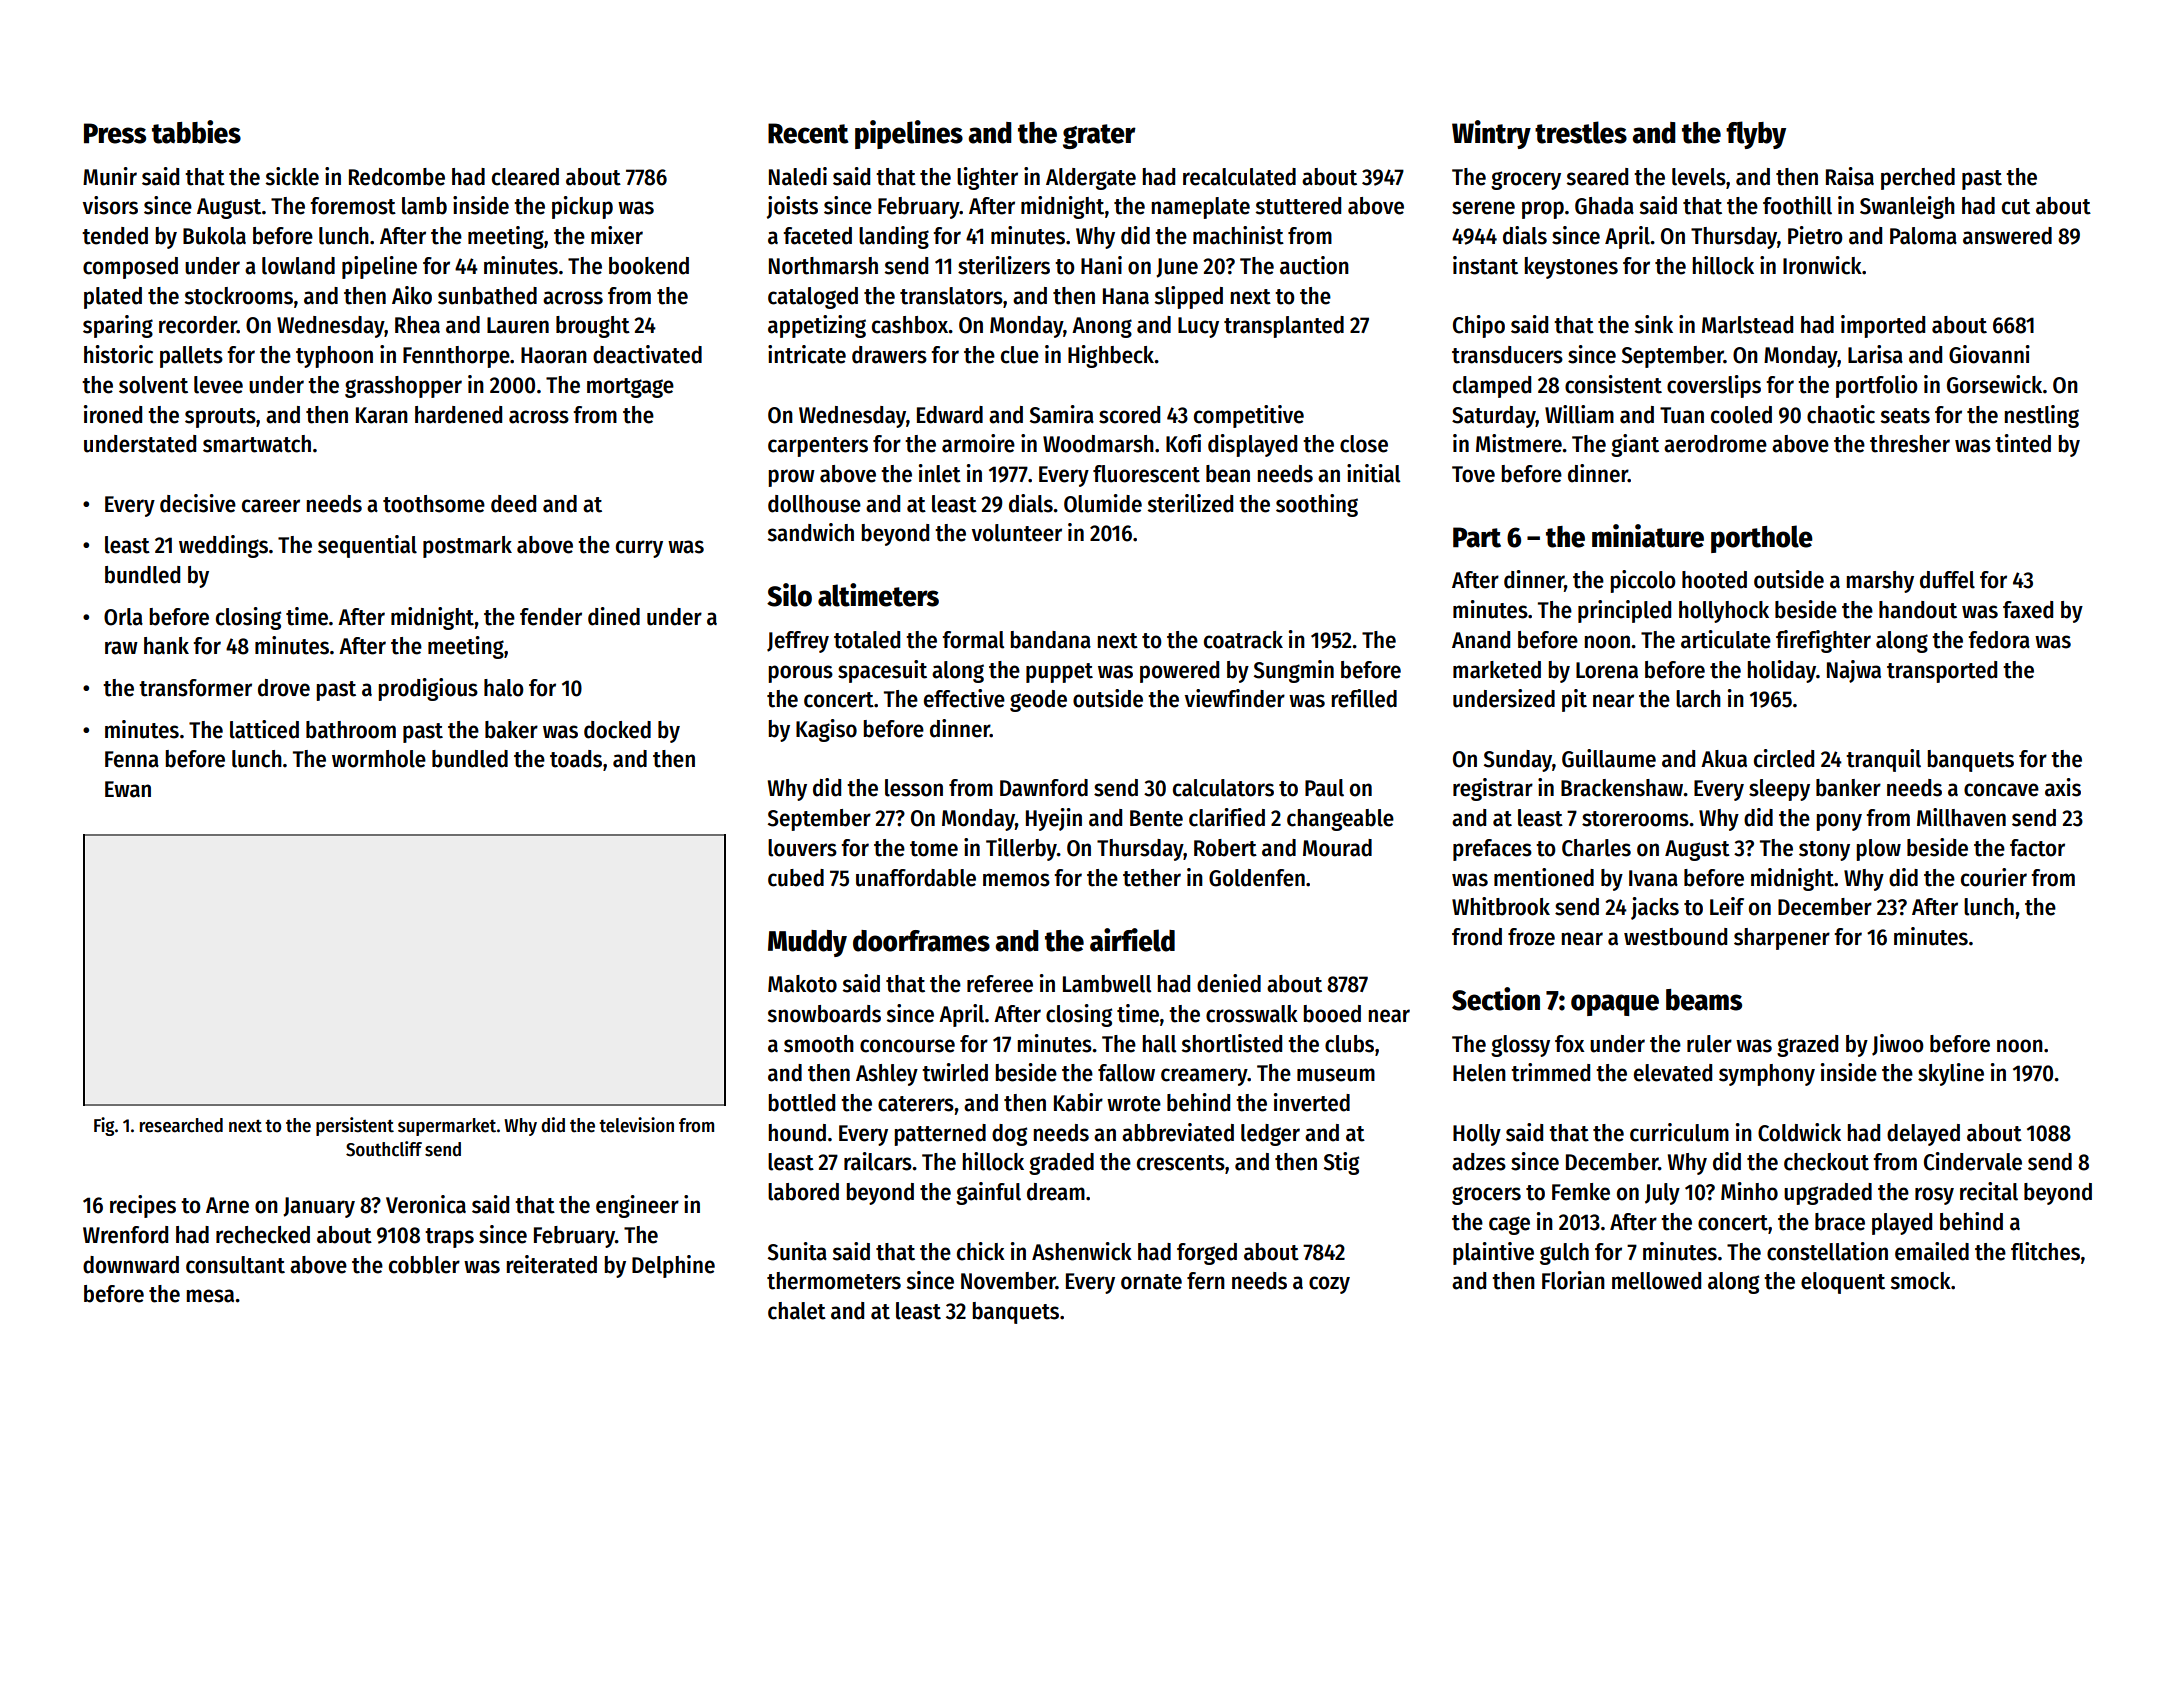  I want to click on Part, so click(1477, 537).
